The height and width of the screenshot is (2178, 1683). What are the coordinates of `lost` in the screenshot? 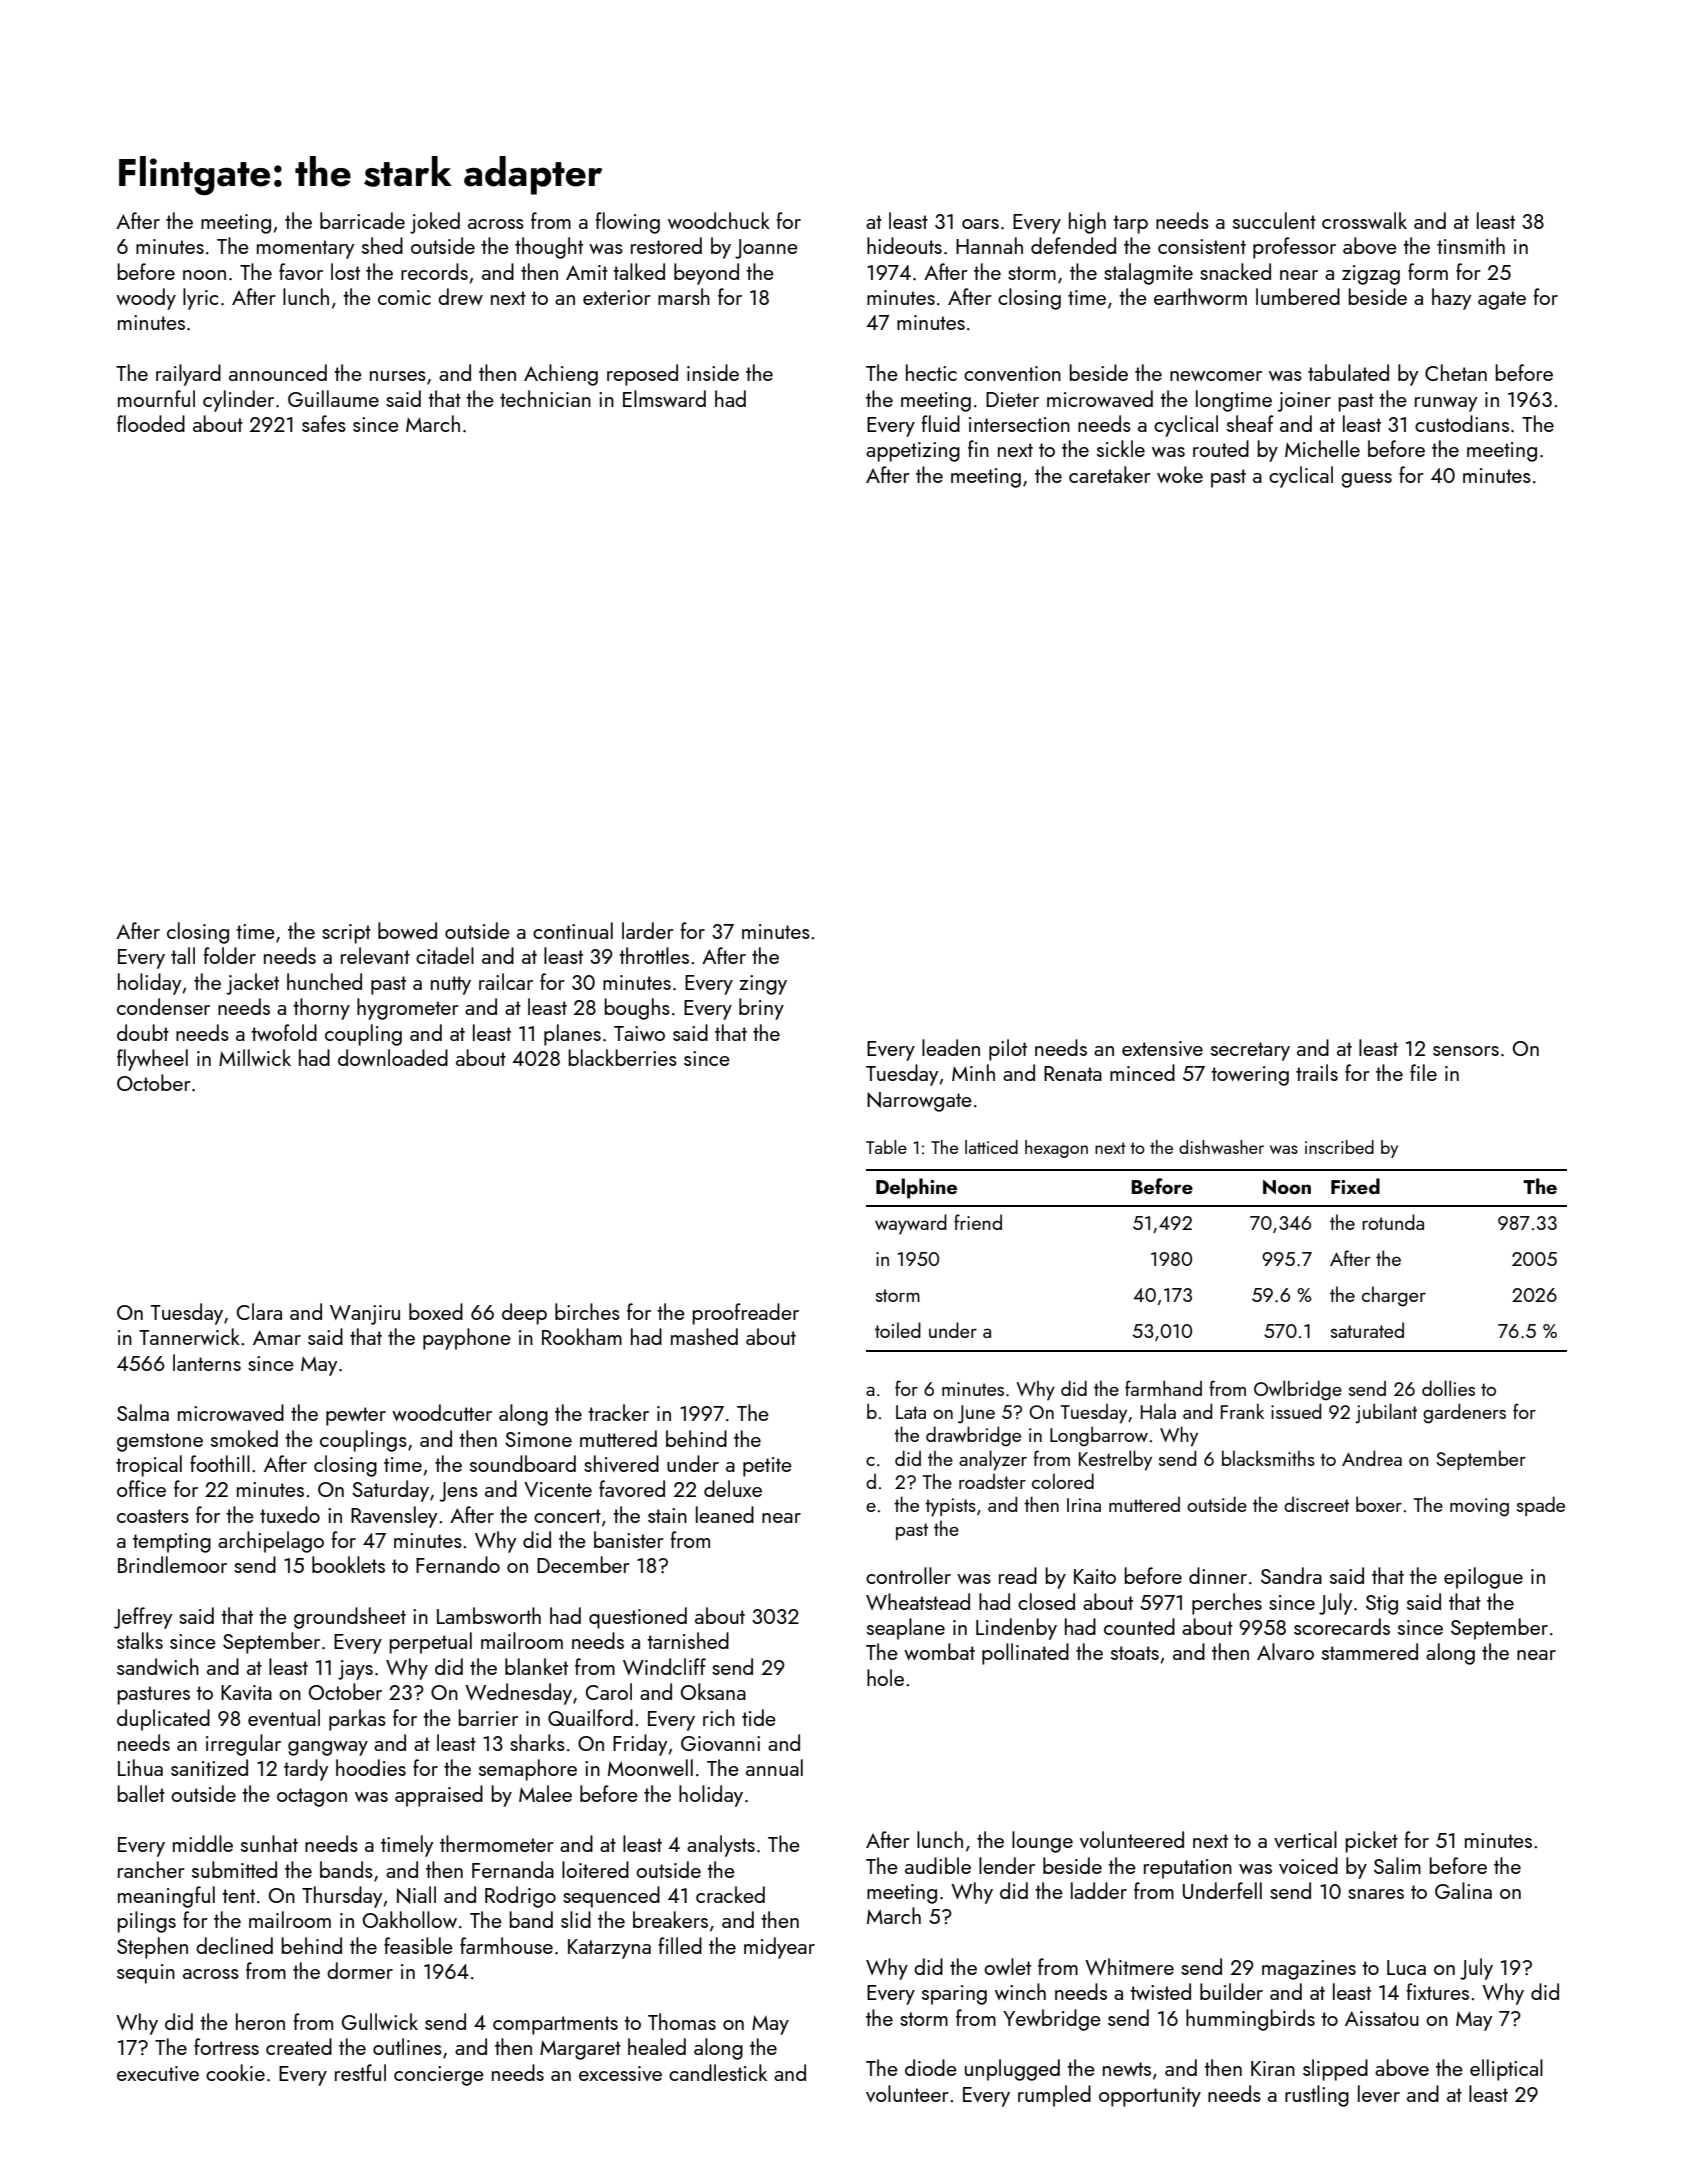 It's located at (345, 271).
